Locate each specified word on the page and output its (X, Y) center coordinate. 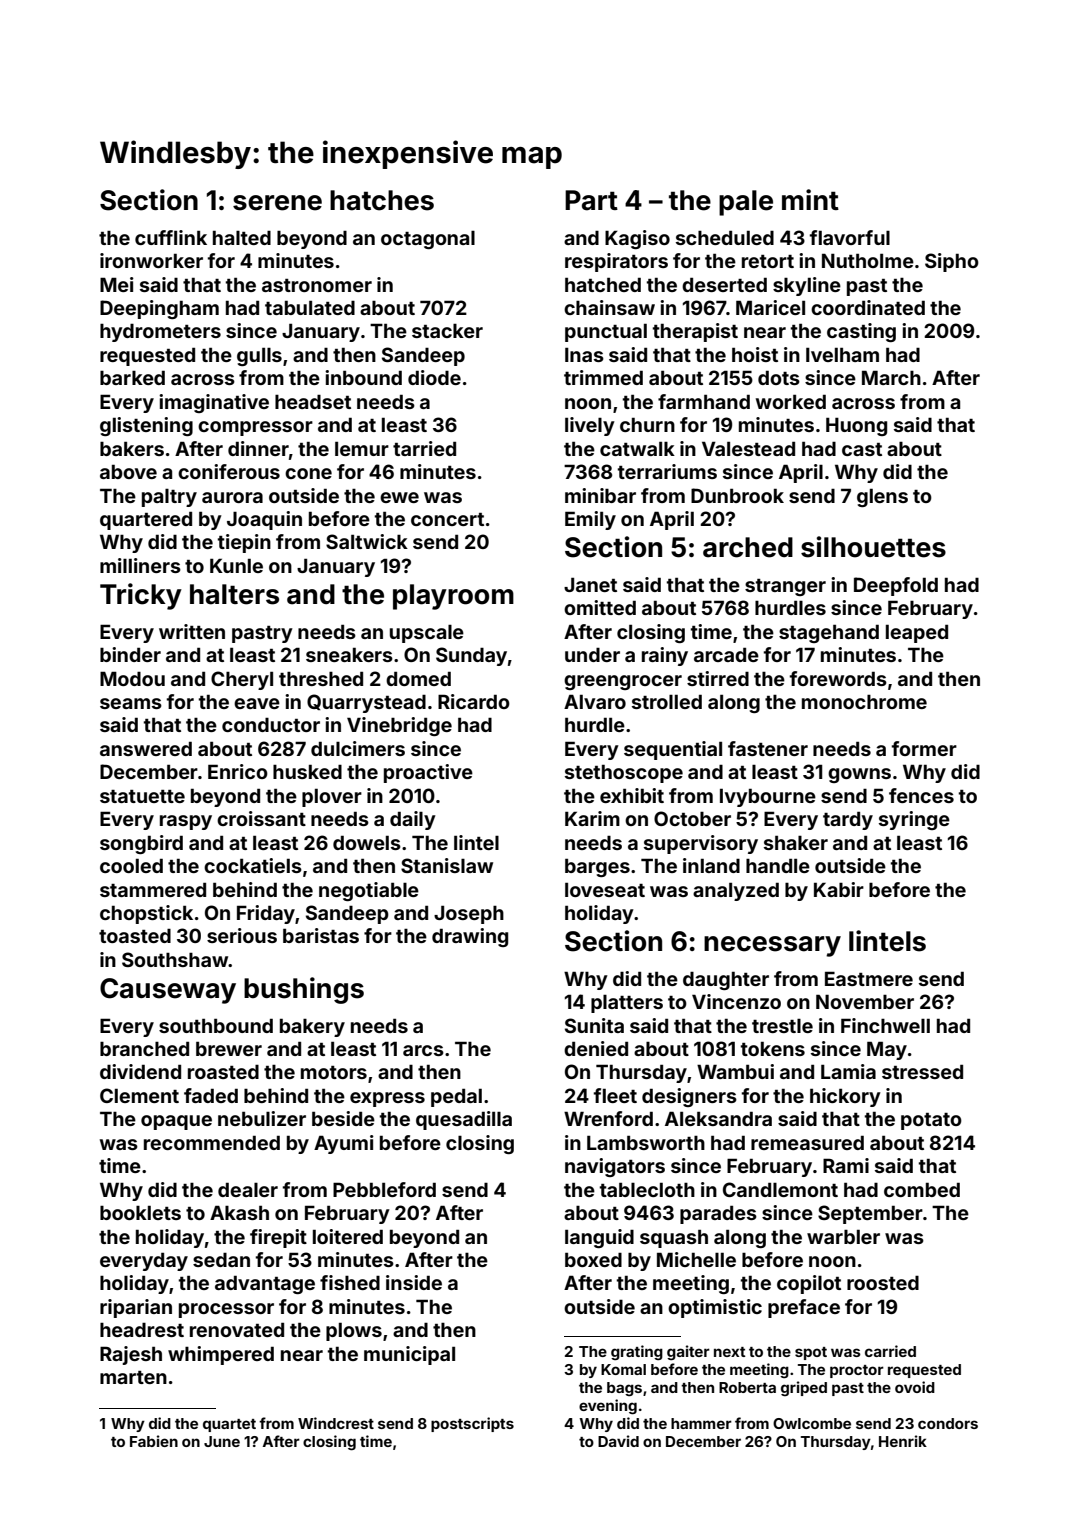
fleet (615, 1095)
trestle (782, 1026)
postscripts (472, 1424)
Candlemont (780, 1189)
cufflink (171, 237)
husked (307, 771)
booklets (140, 1212)
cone (308, 473)
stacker (447, 331)
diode (434, 377)
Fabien (154, 1441)
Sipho (952, 262)
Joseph (469, 914)
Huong (856, 426)
